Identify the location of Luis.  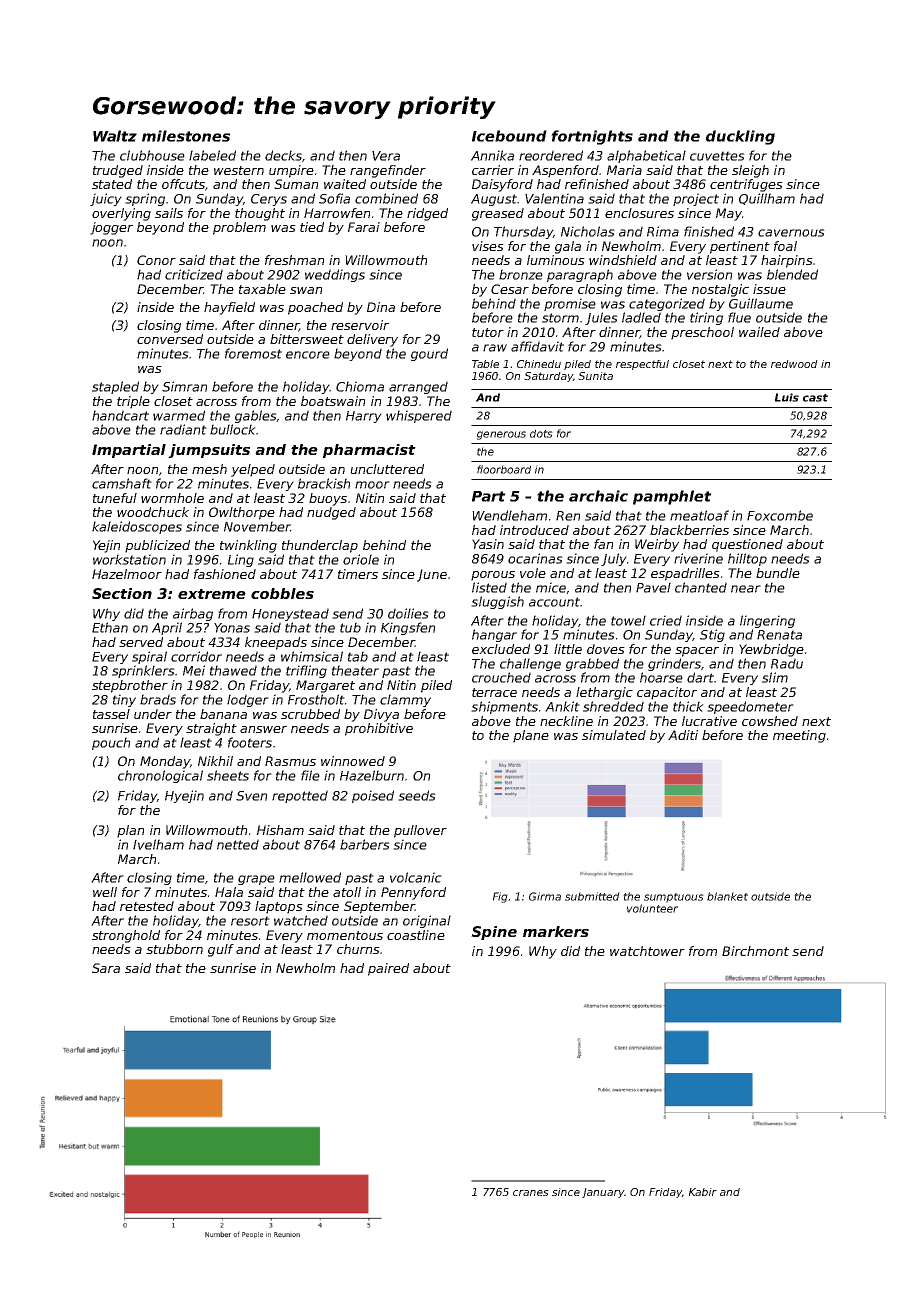
(787, 397).
